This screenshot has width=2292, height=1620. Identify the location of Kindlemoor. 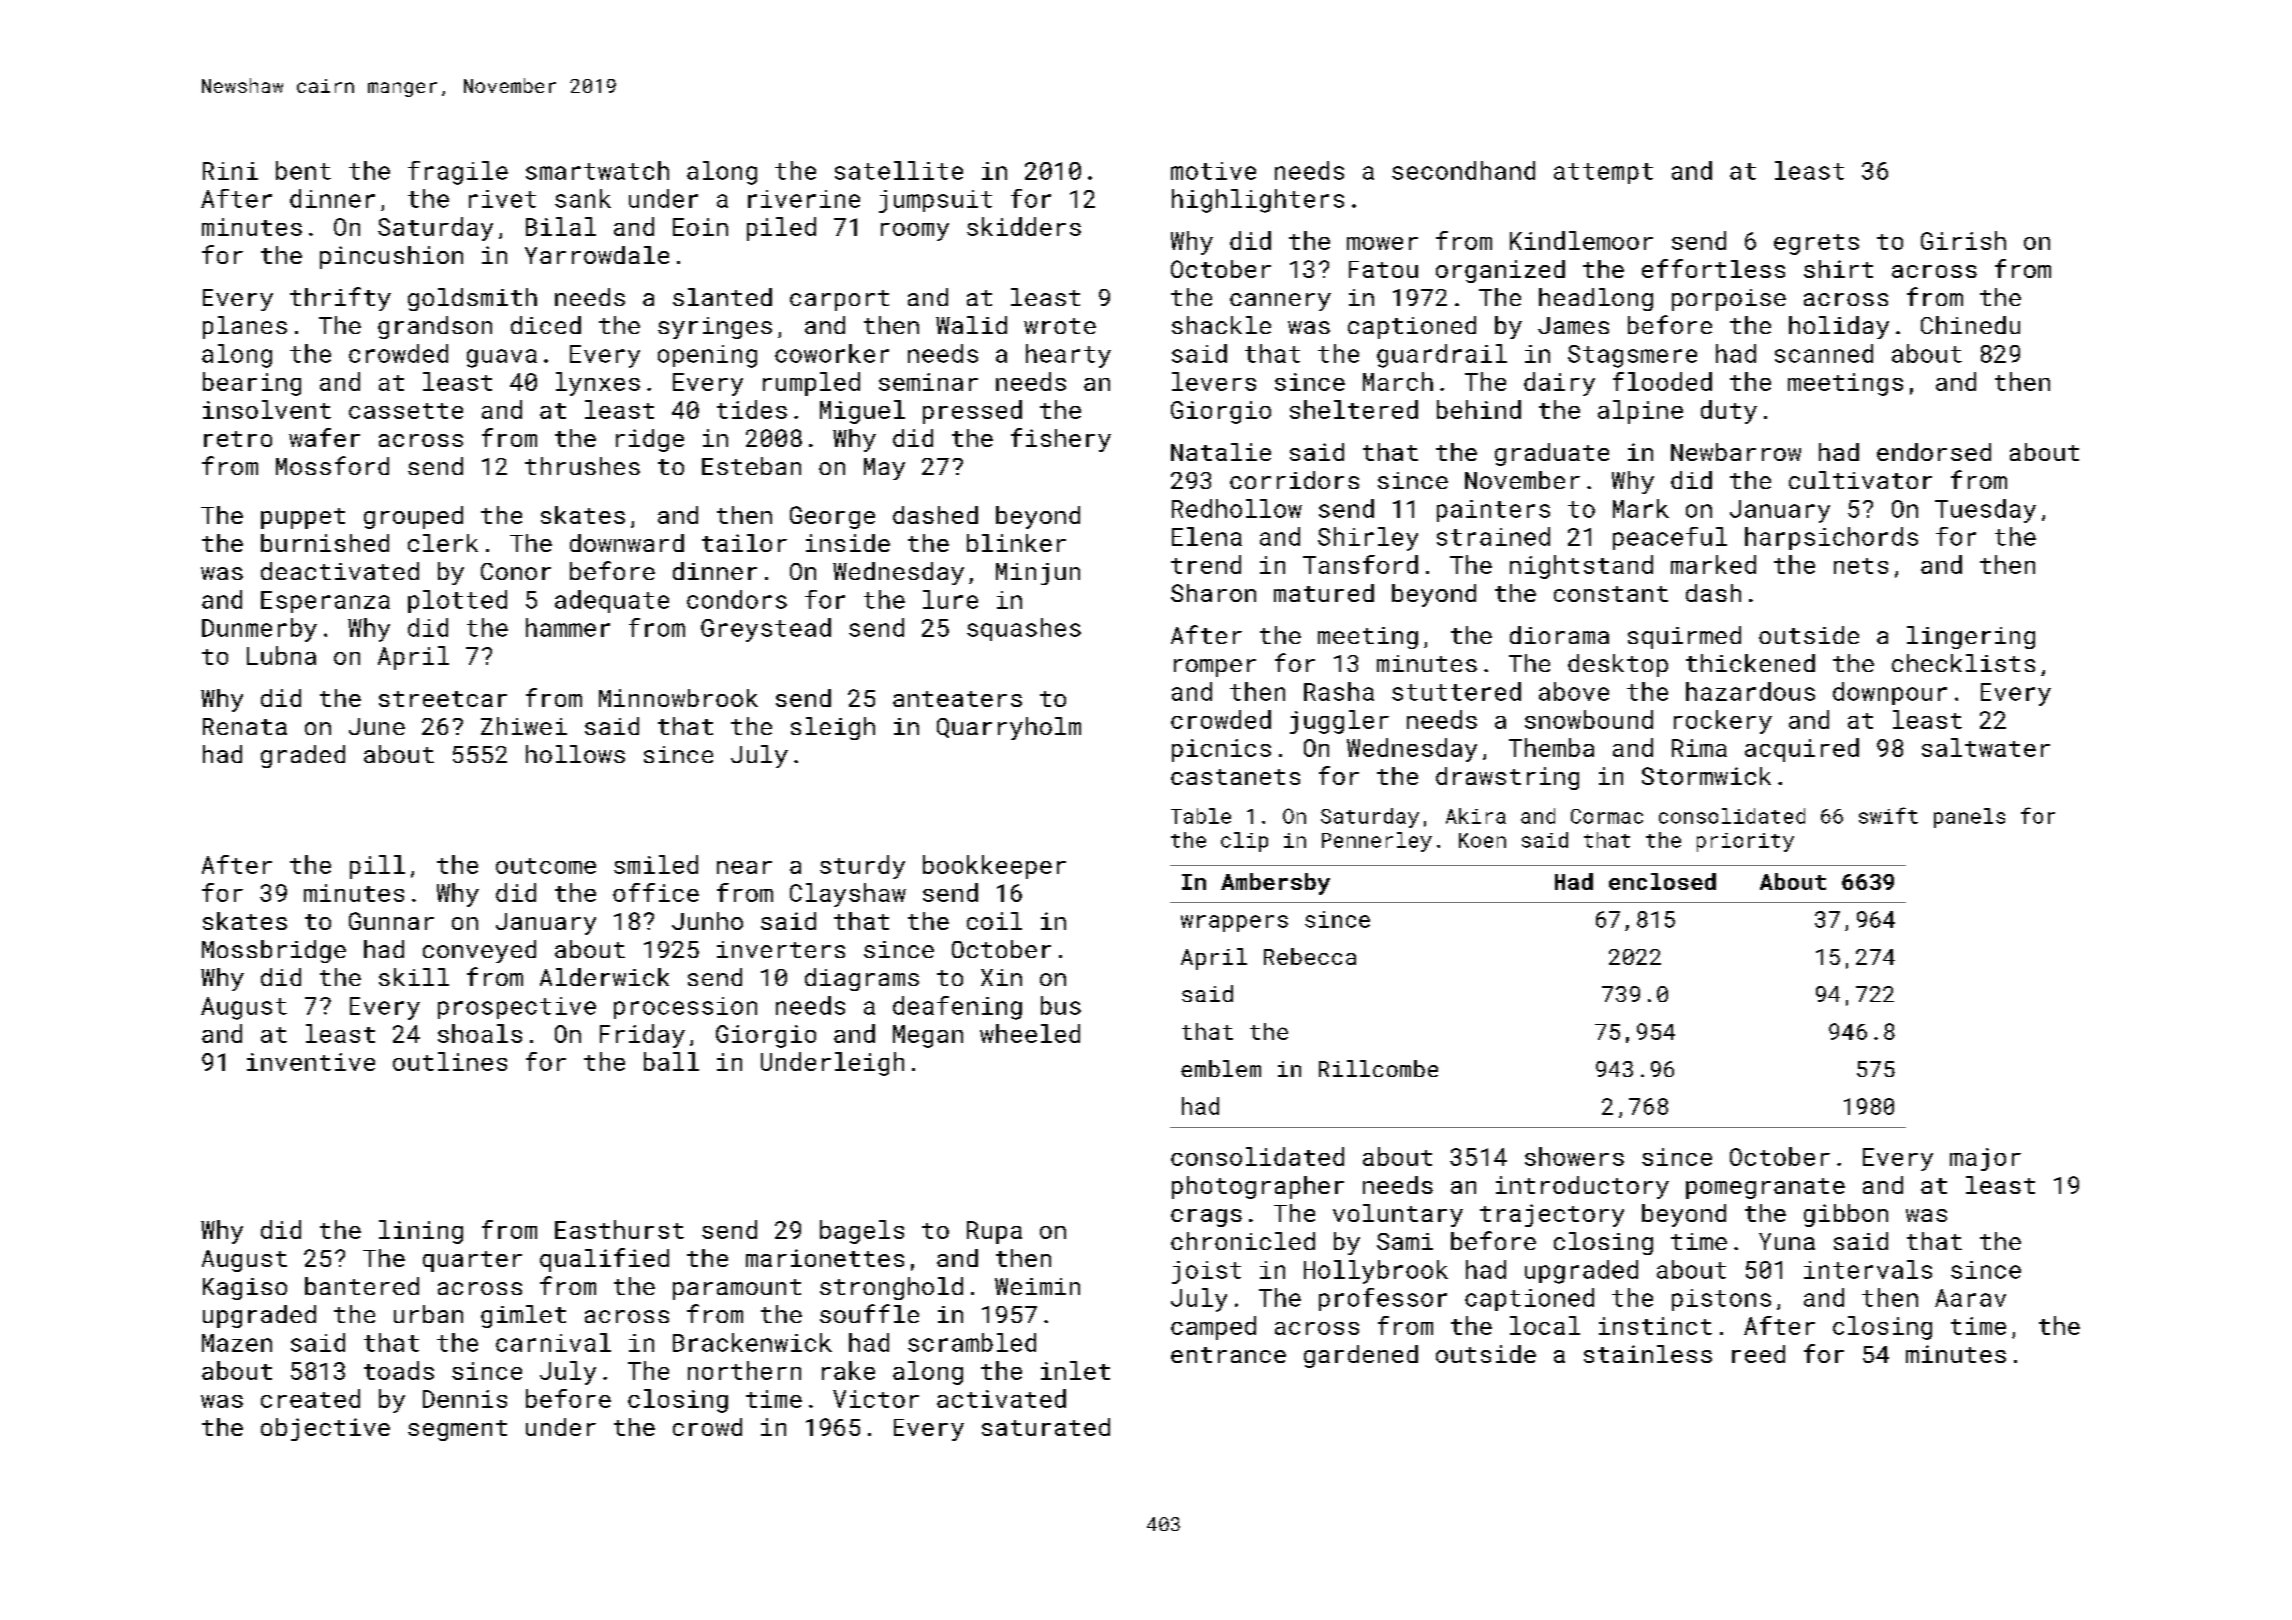
(1581, 240).
